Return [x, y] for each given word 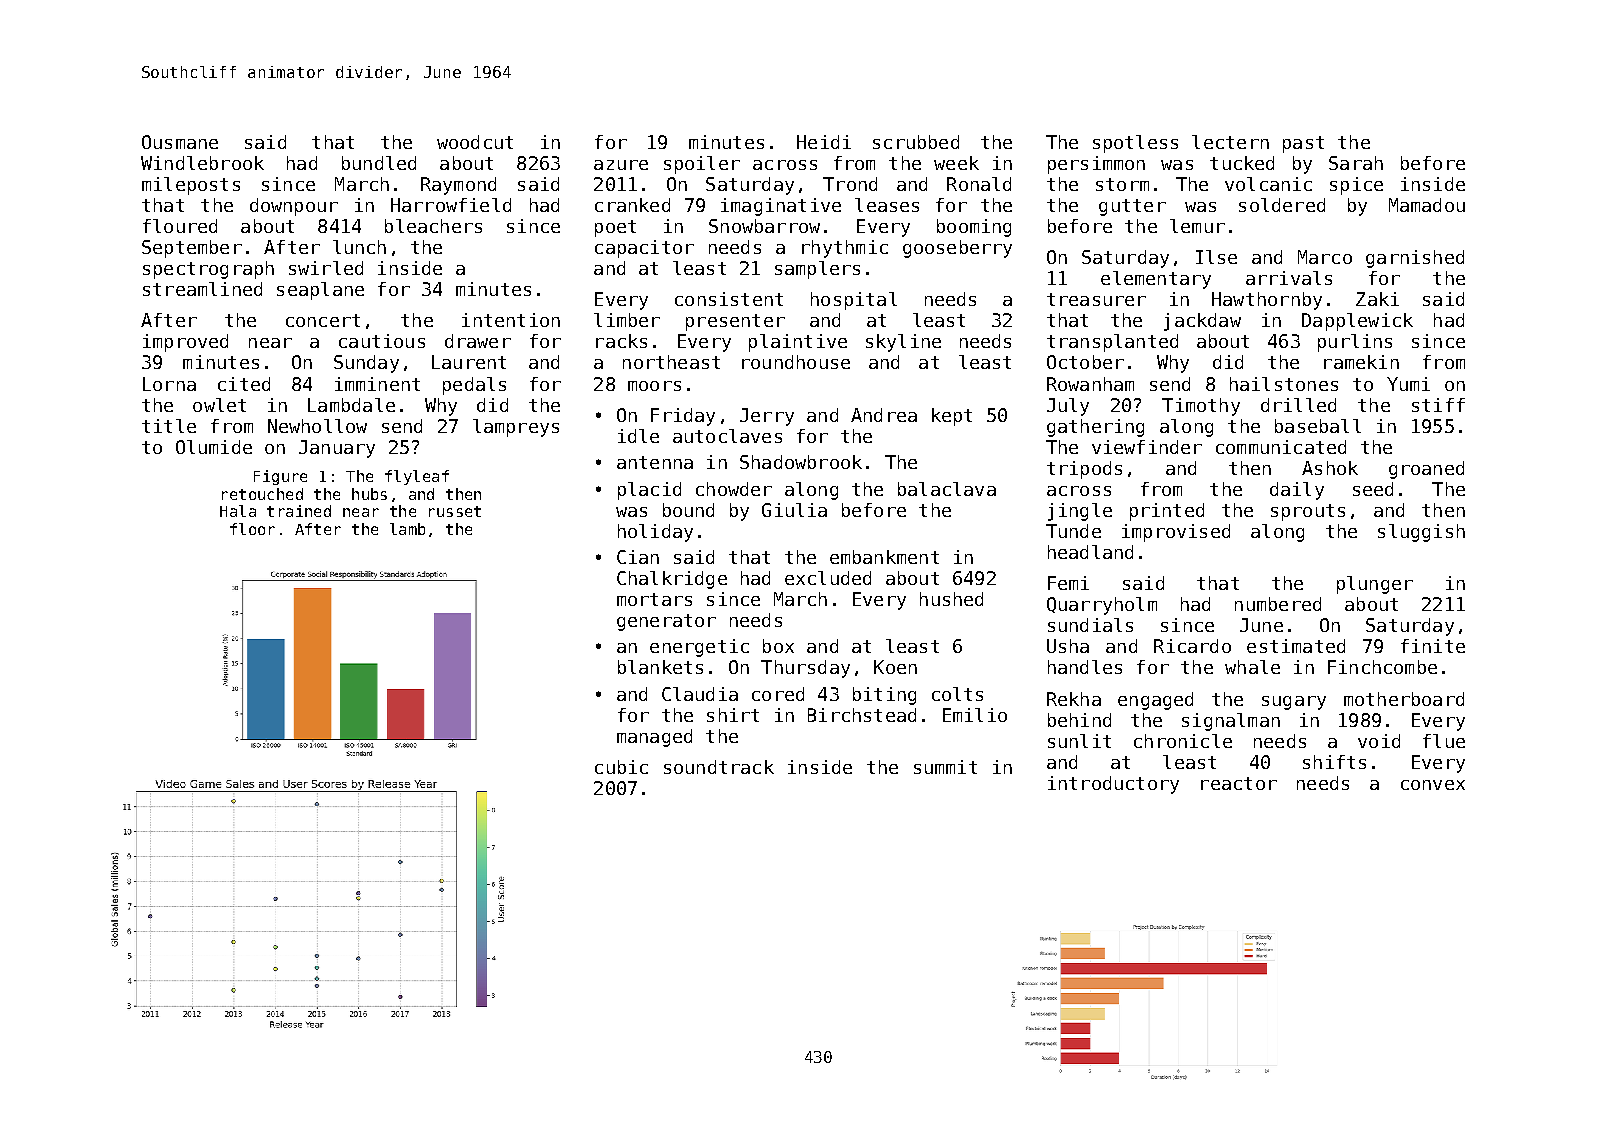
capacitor [644, 249]
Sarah [1356, 163]
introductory [1113, 785]
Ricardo [1192, 646]
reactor [1239, 783]
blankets [660, 667]
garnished [1415, 259]
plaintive [798, 343]
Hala [238, 511]
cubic [621, 767]
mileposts [191, 186]
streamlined [202, 289]
